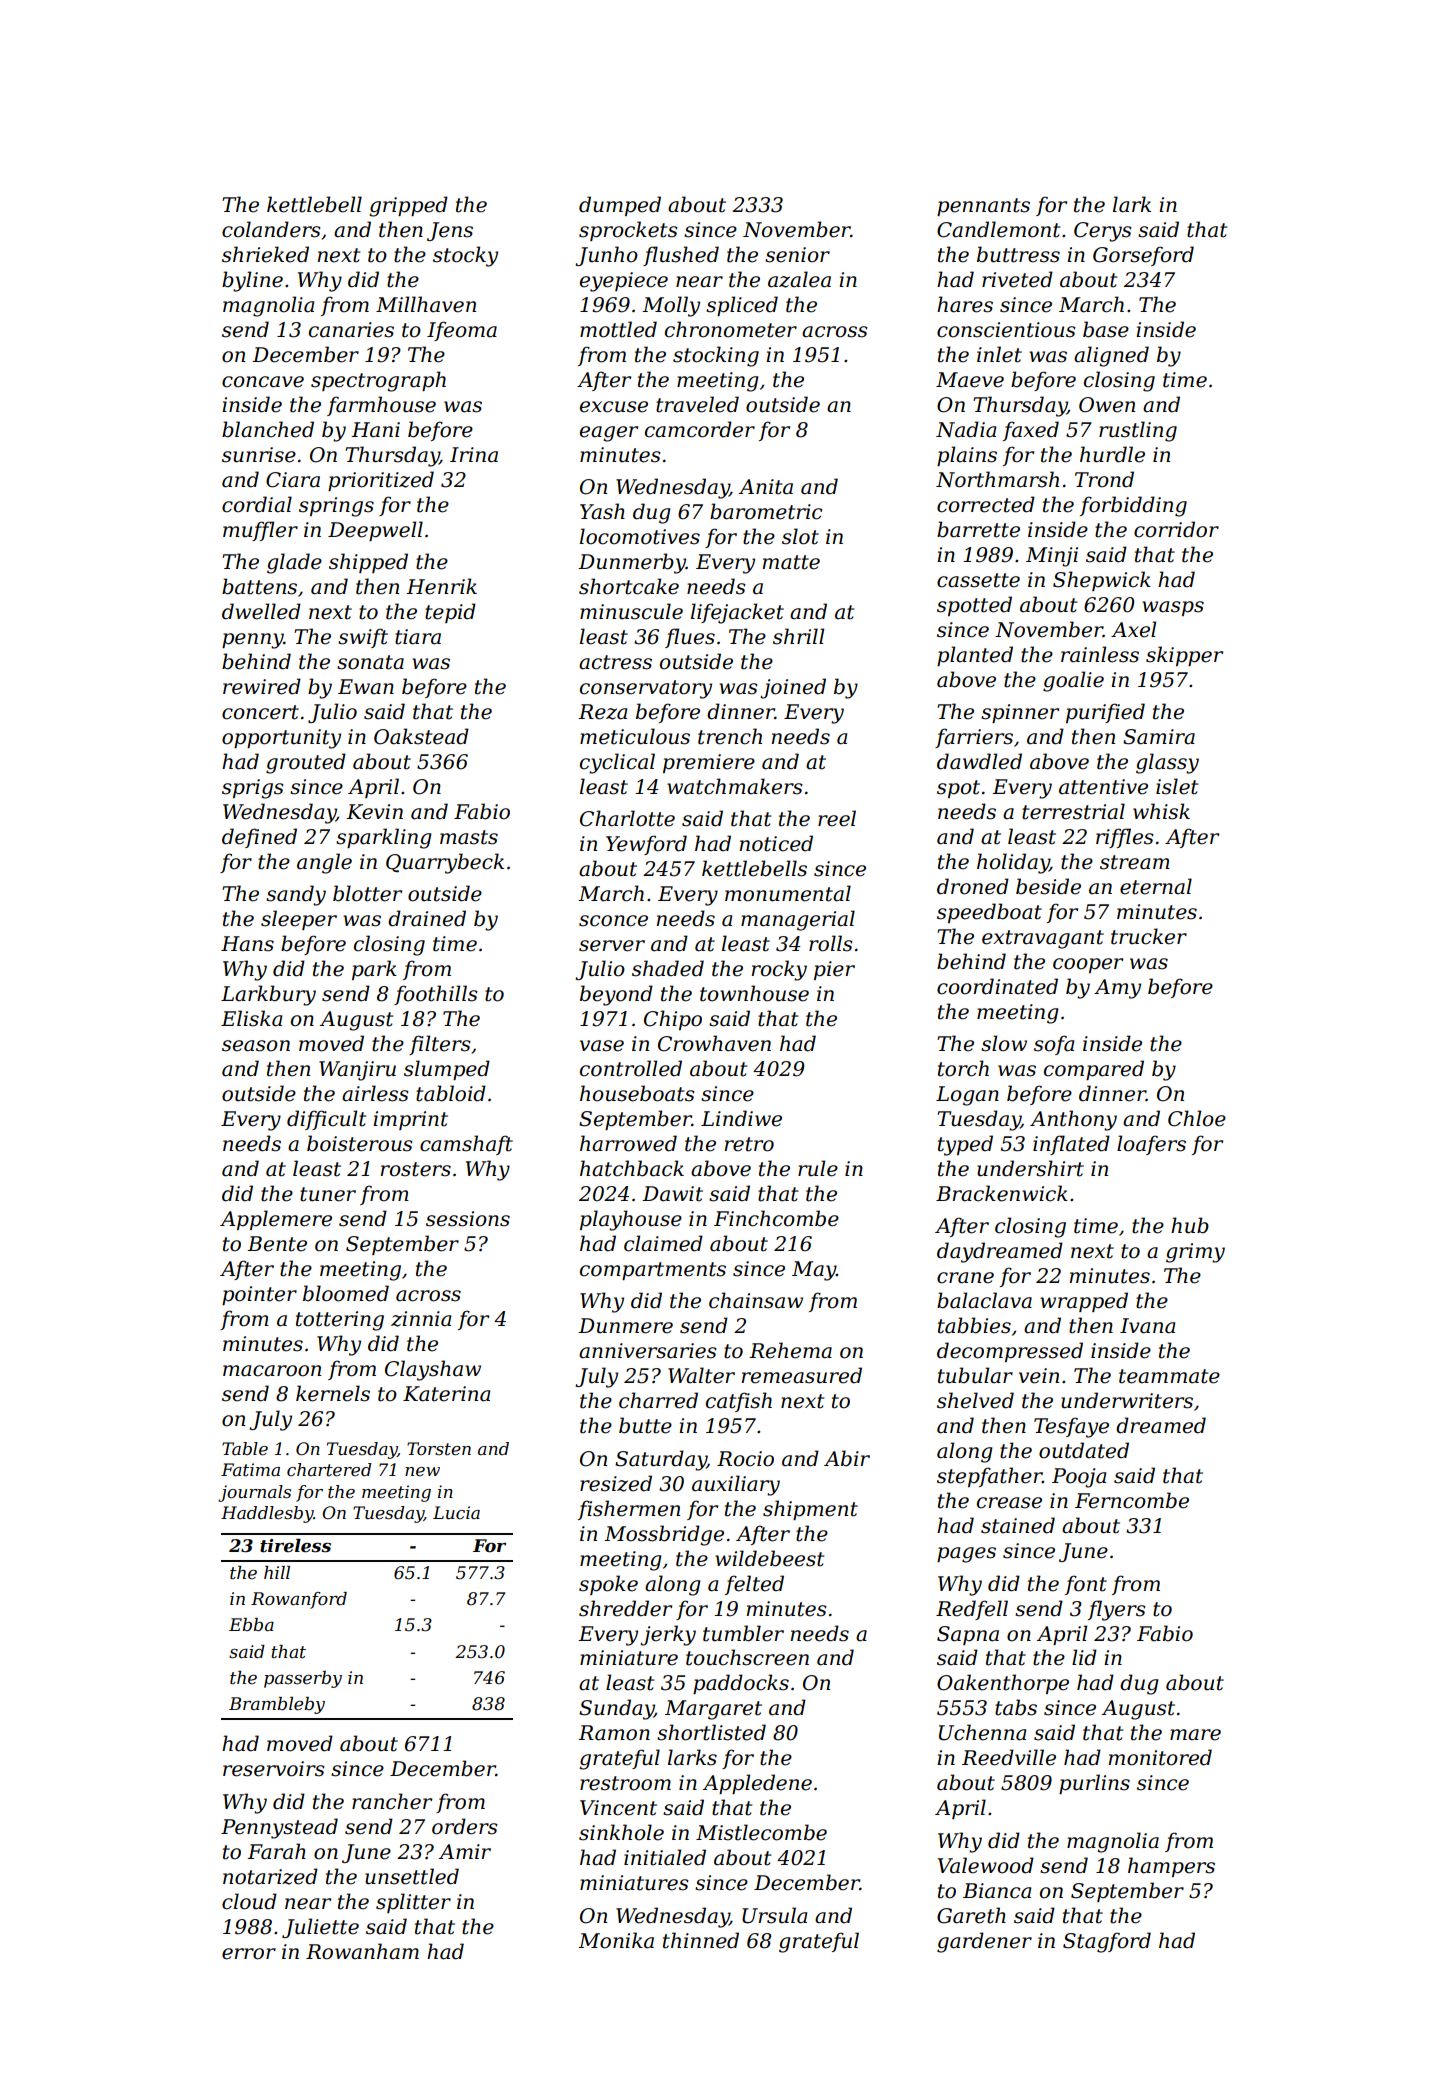 The height and width of the image is (2100, 1450). Describe the element at coordinates (1156, 886) in the image. I see `eternal` at that location.
